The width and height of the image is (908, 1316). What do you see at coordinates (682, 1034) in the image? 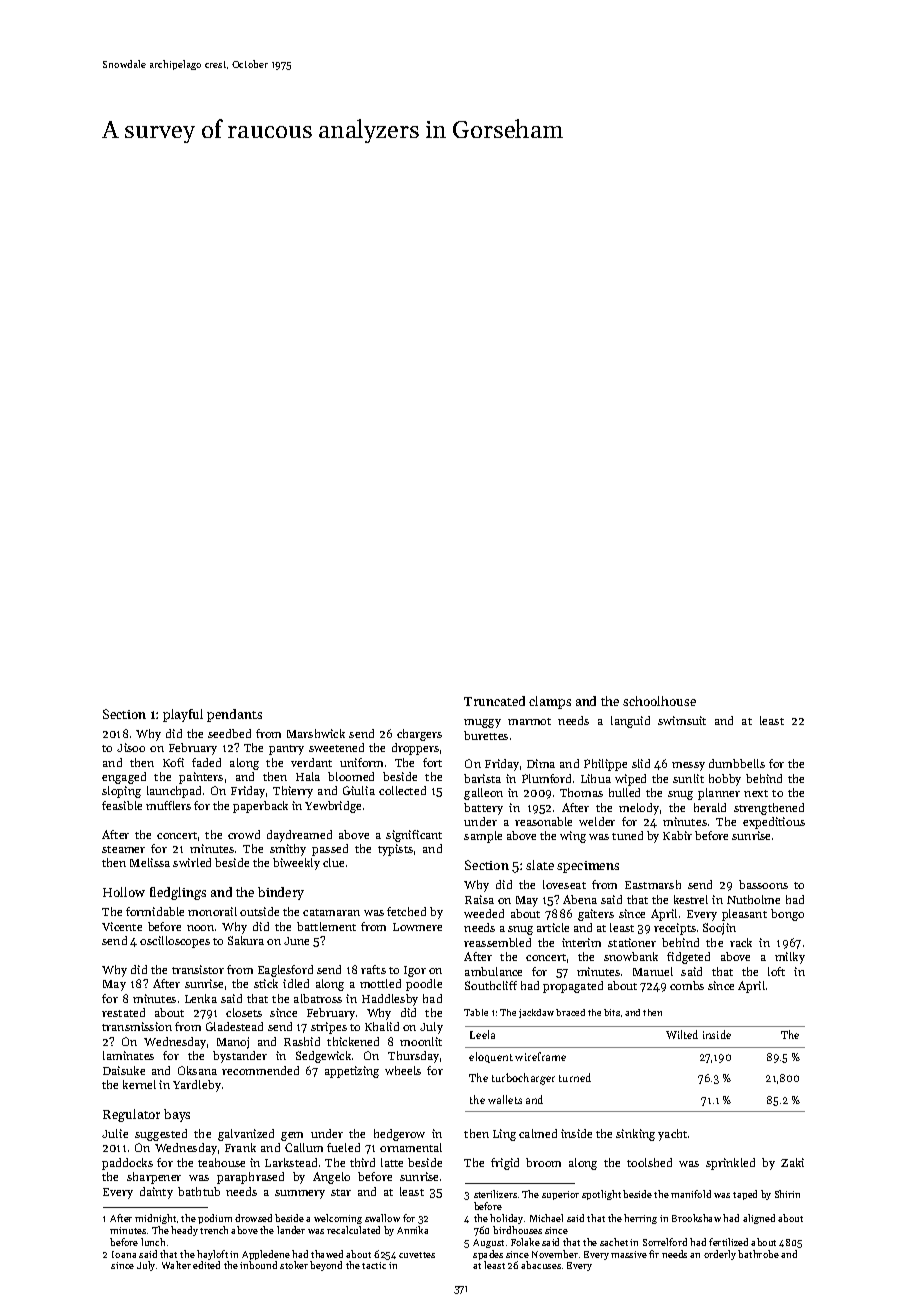
I see `Wilted` at bounding box center [682, 1034].
